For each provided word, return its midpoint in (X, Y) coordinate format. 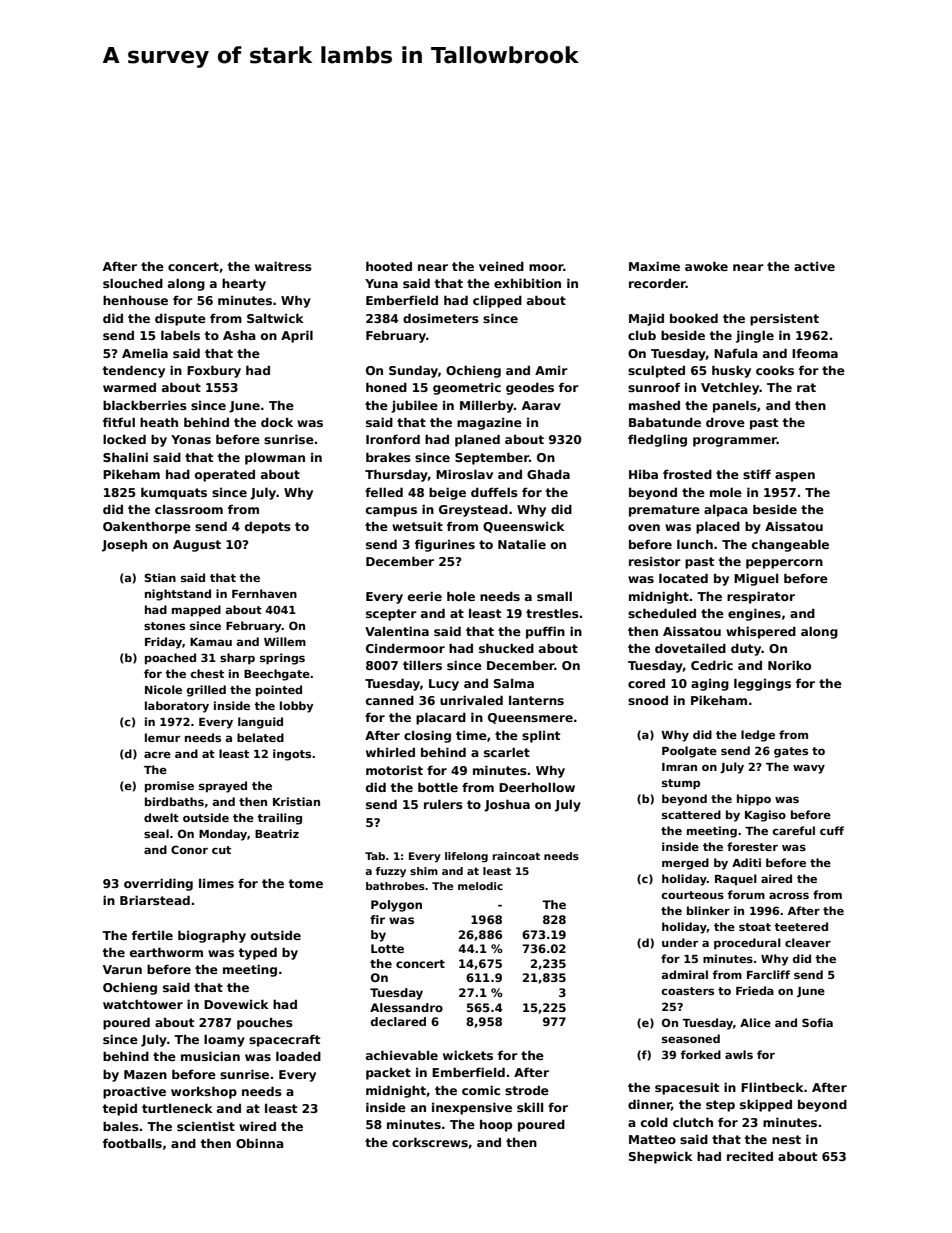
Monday (223, 835)
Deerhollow (537, 787)
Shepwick (661, 1157)
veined (501, 266)
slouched (133, 283)
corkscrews (430, 1142)
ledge (758, 736)
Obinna (260, 1143)
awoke (706, 266)
